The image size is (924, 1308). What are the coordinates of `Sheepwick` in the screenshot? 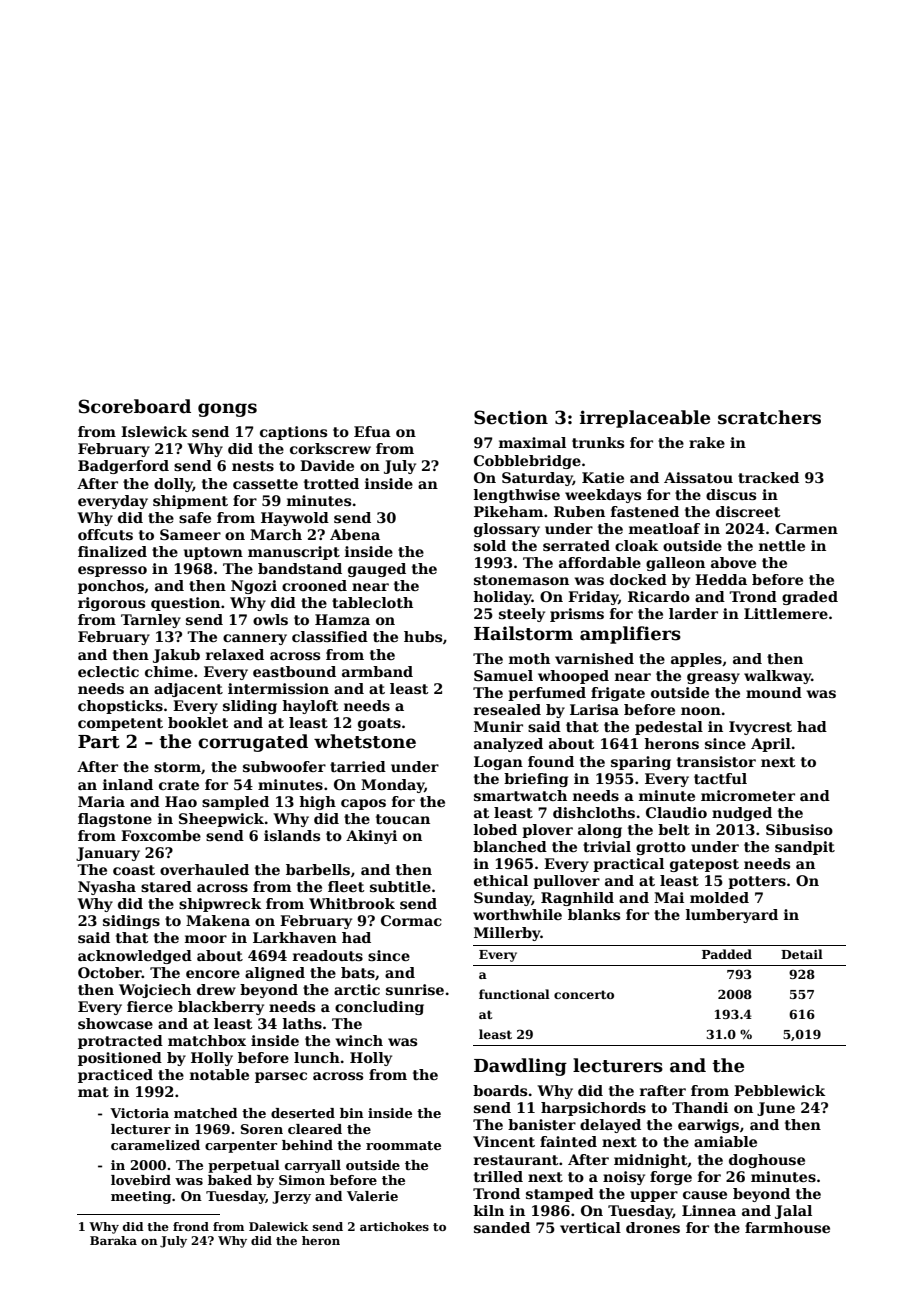 It's located at (221, 820).
